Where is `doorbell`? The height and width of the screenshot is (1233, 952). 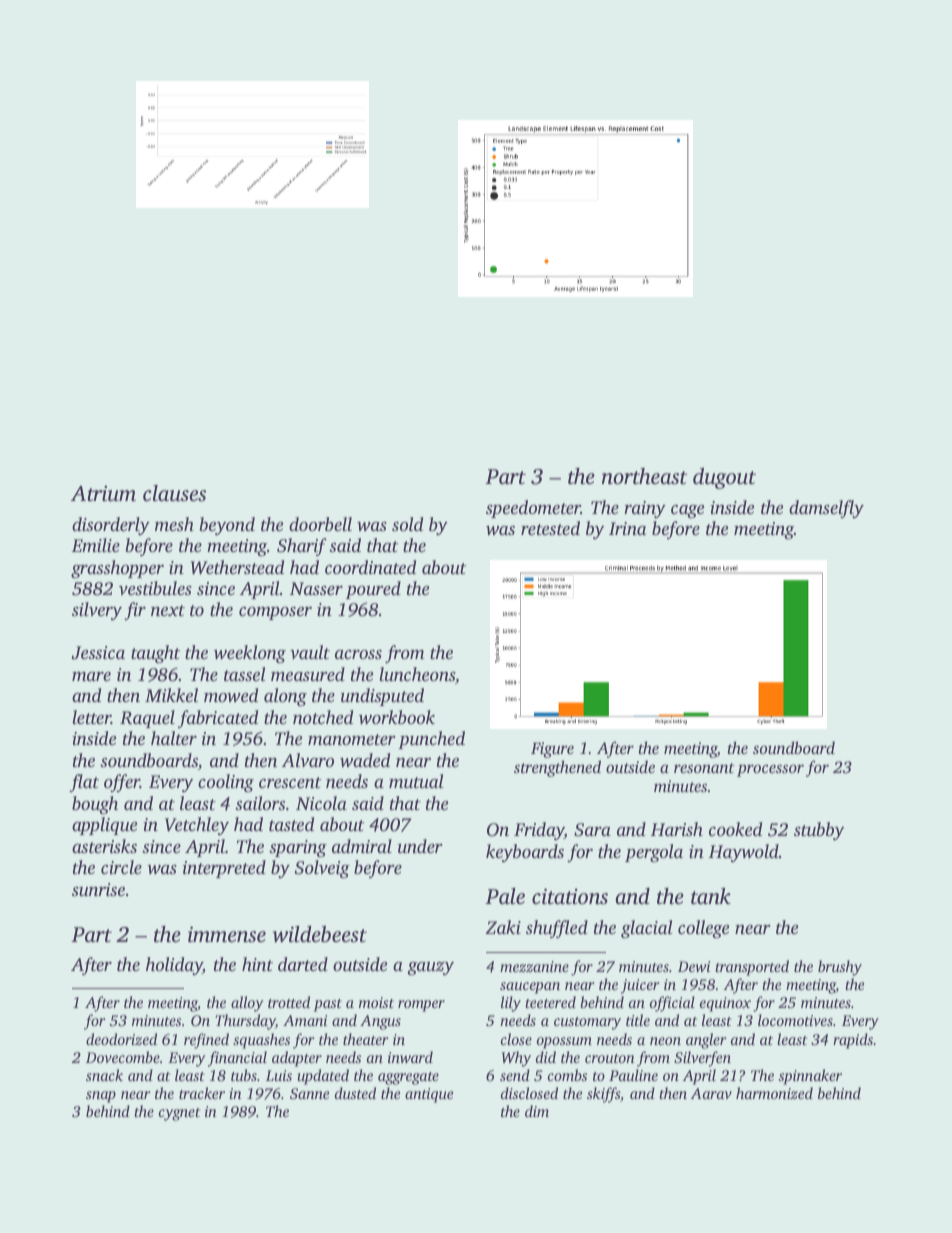 doorbell is located at coordinates (320, 524).
